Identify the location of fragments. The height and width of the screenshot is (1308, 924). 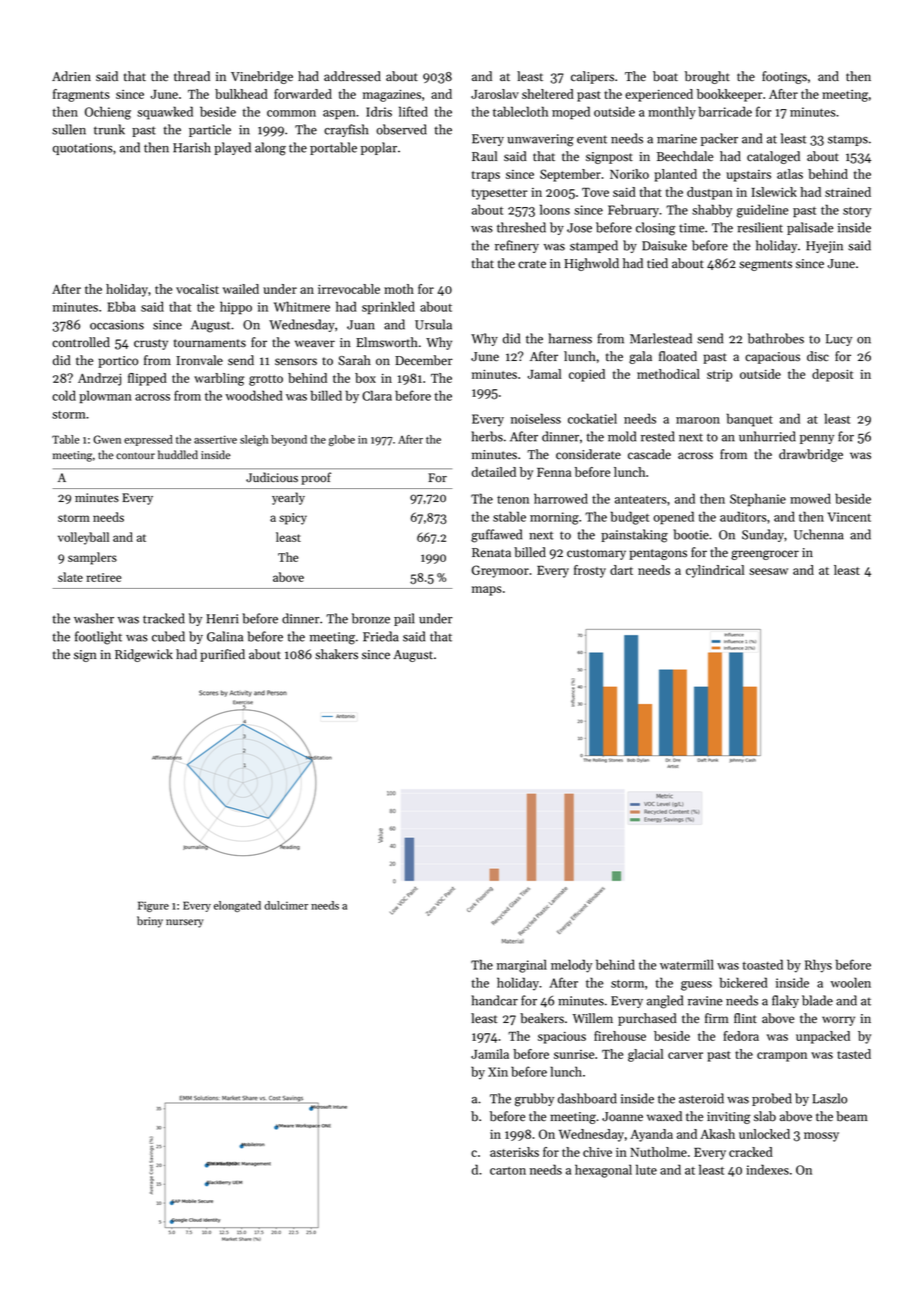
(81, 95).
